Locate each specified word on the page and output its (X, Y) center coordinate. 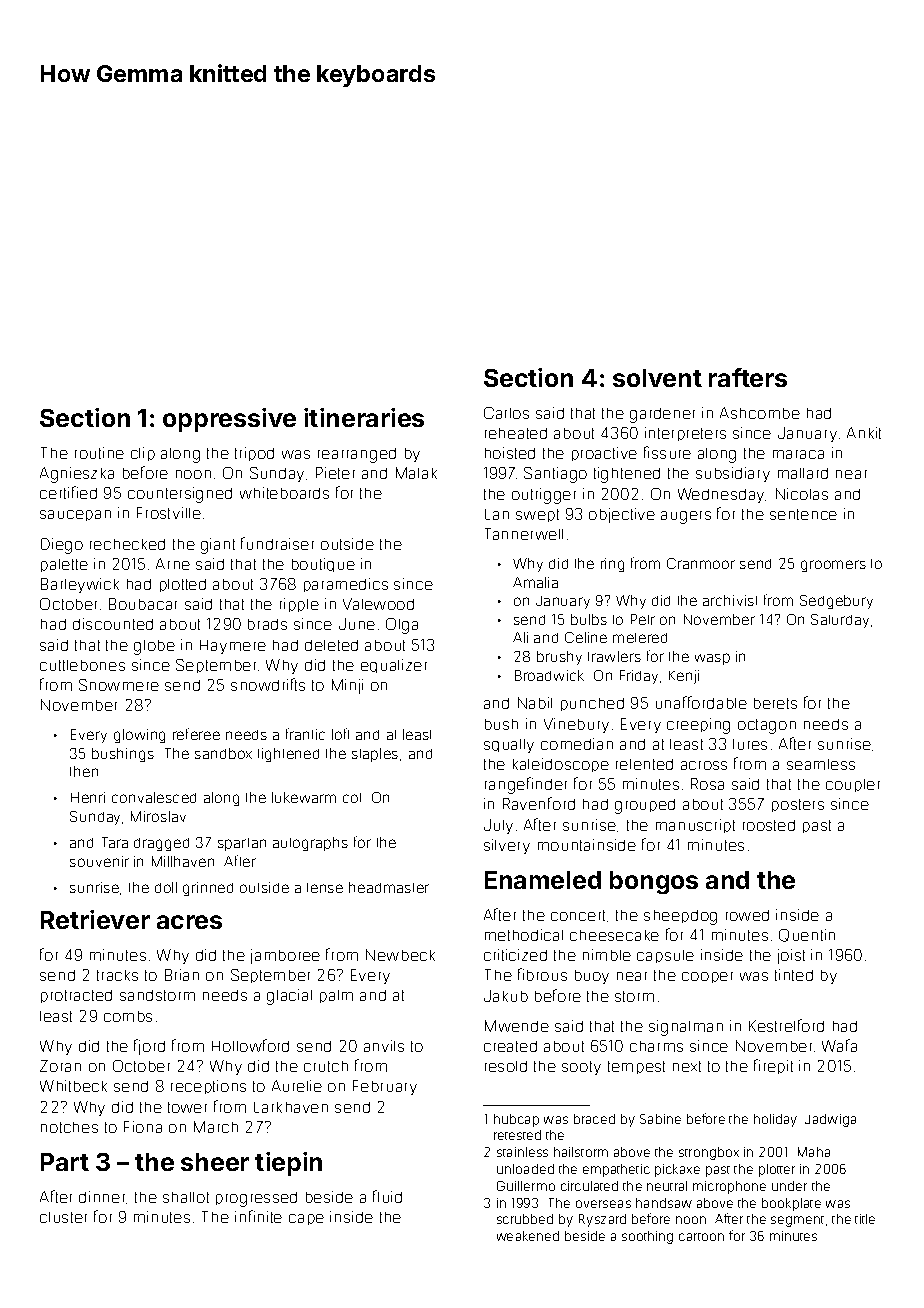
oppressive (229, 420)
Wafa (839, 1045)
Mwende (517, 1026)
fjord (149, 1047)
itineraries (364, 417)
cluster (63, 1217)
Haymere (233, 647)
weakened (528, 1236)
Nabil (535, 703)
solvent (657, 378)
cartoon (701, 1237)
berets (775, 703)
